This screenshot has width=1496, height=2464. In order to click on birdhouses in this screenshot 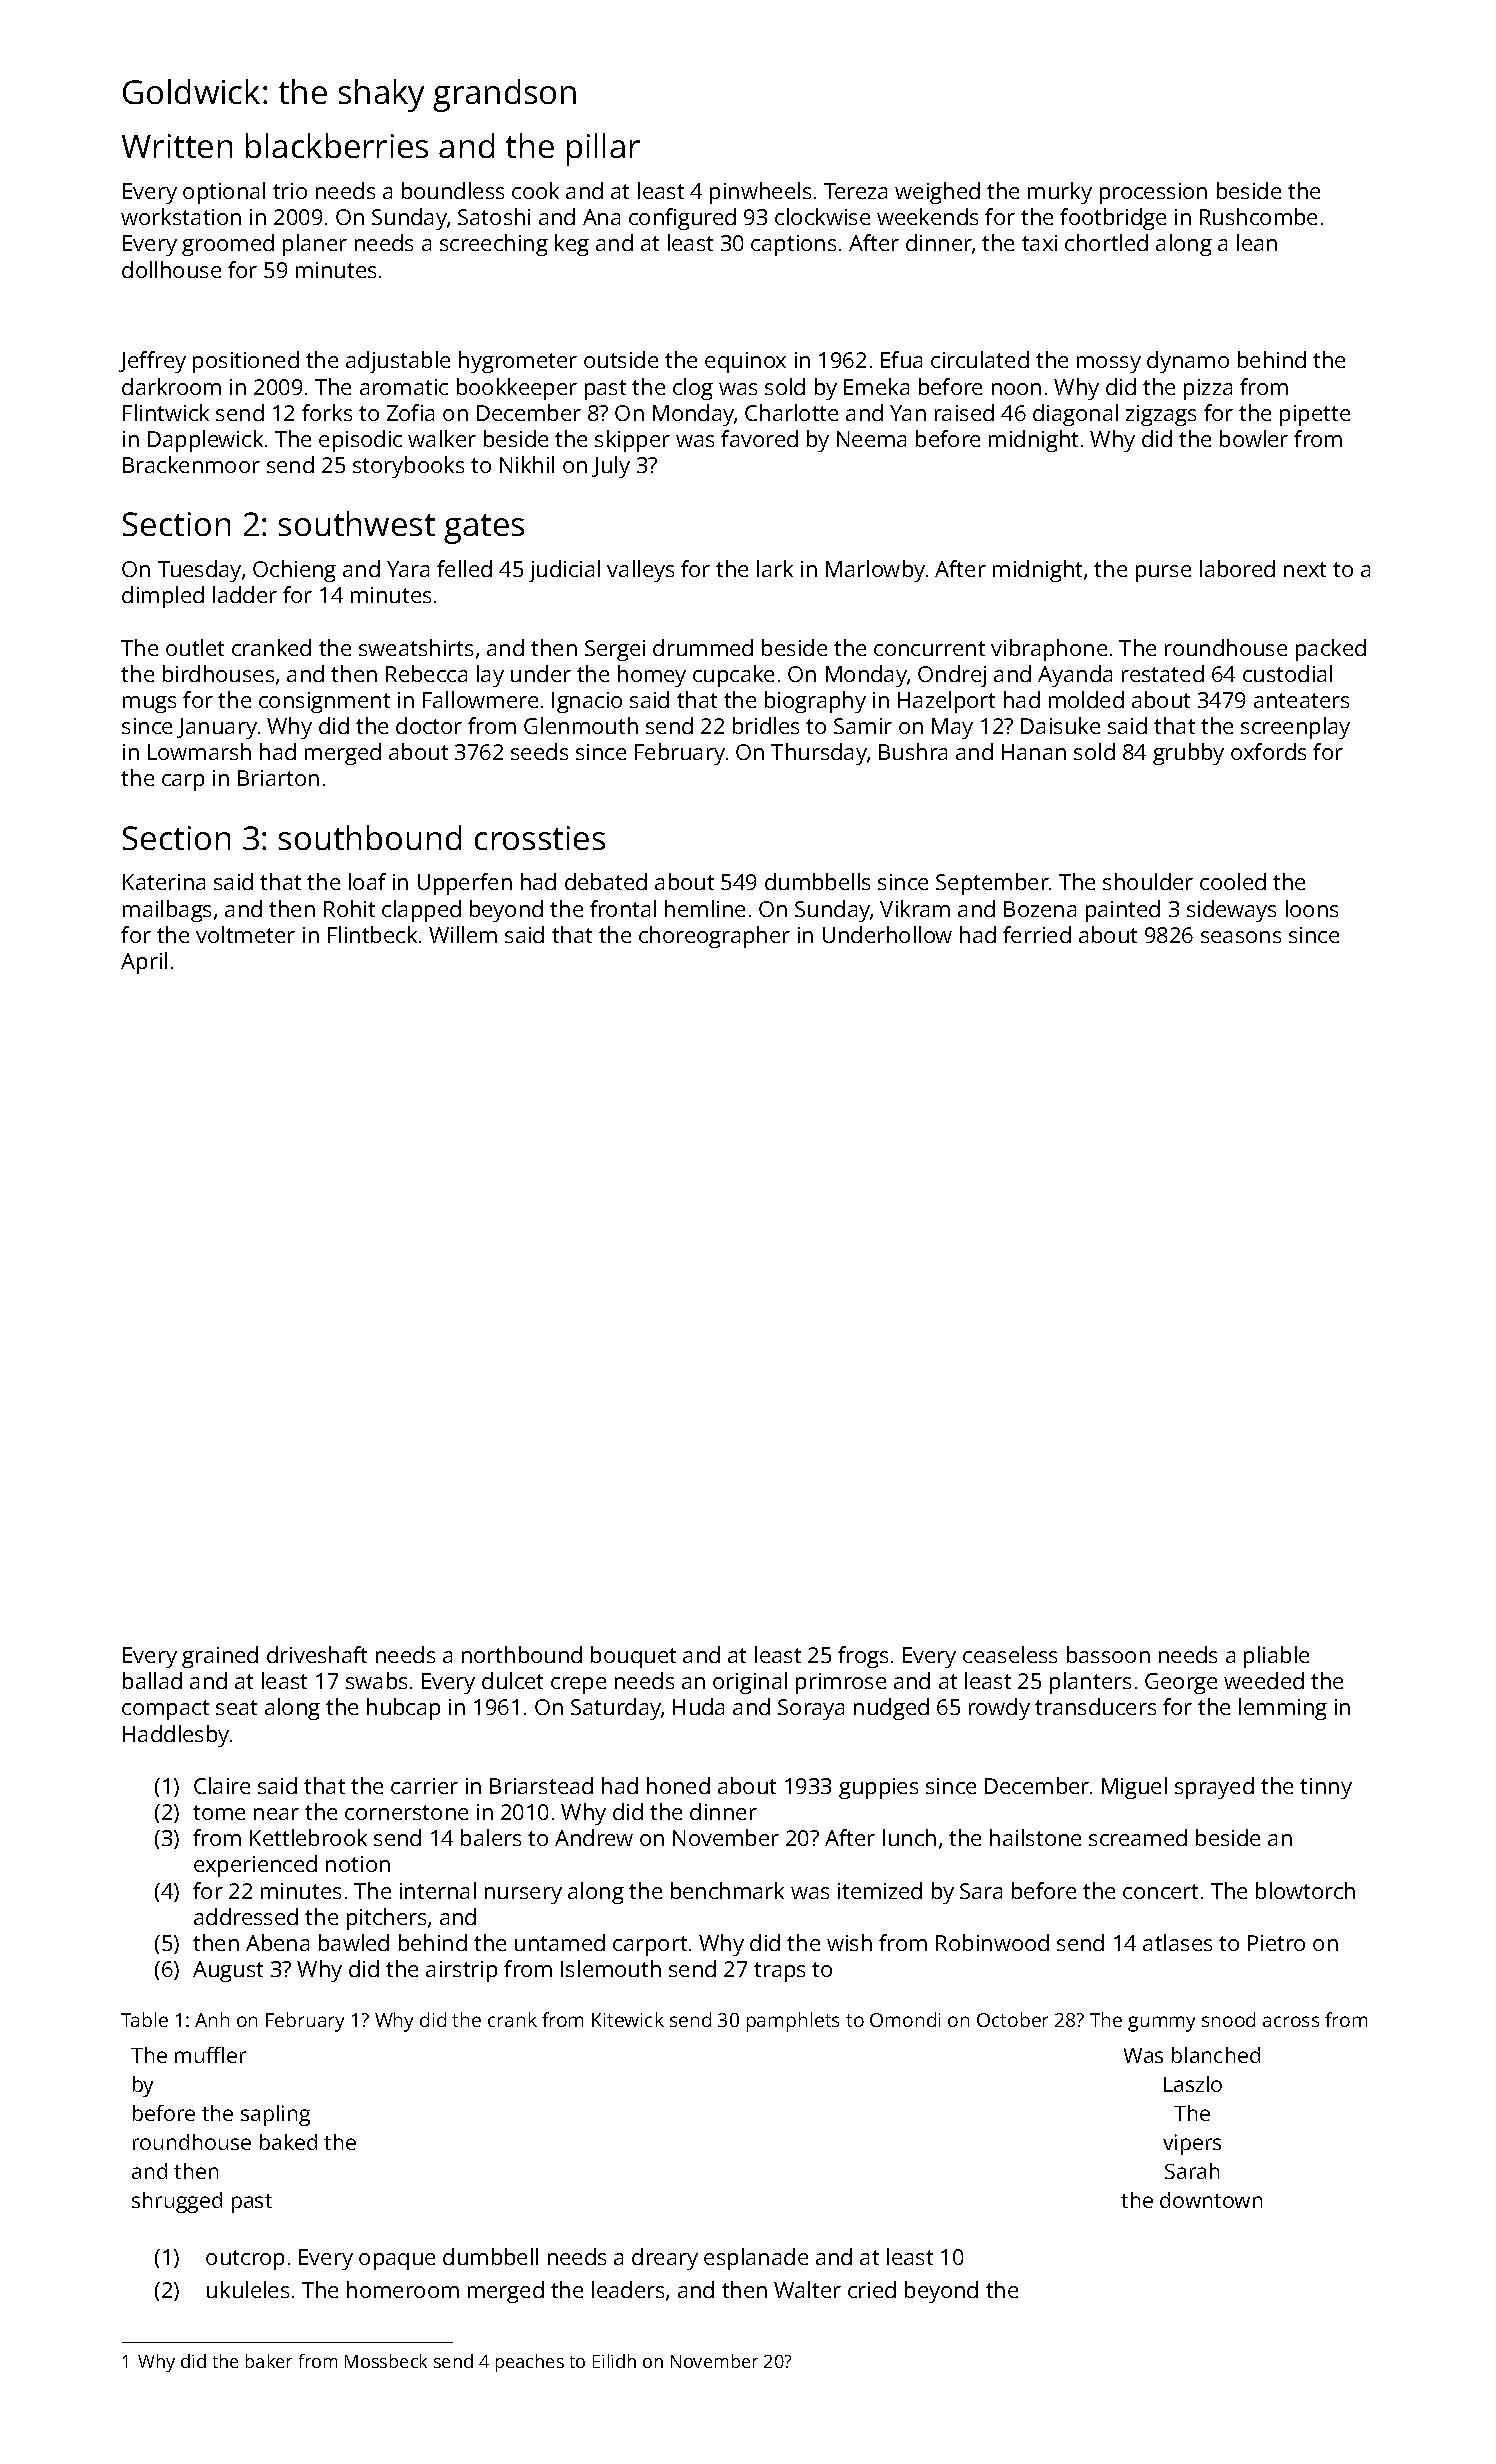, I will do `click(218, 673)`.
